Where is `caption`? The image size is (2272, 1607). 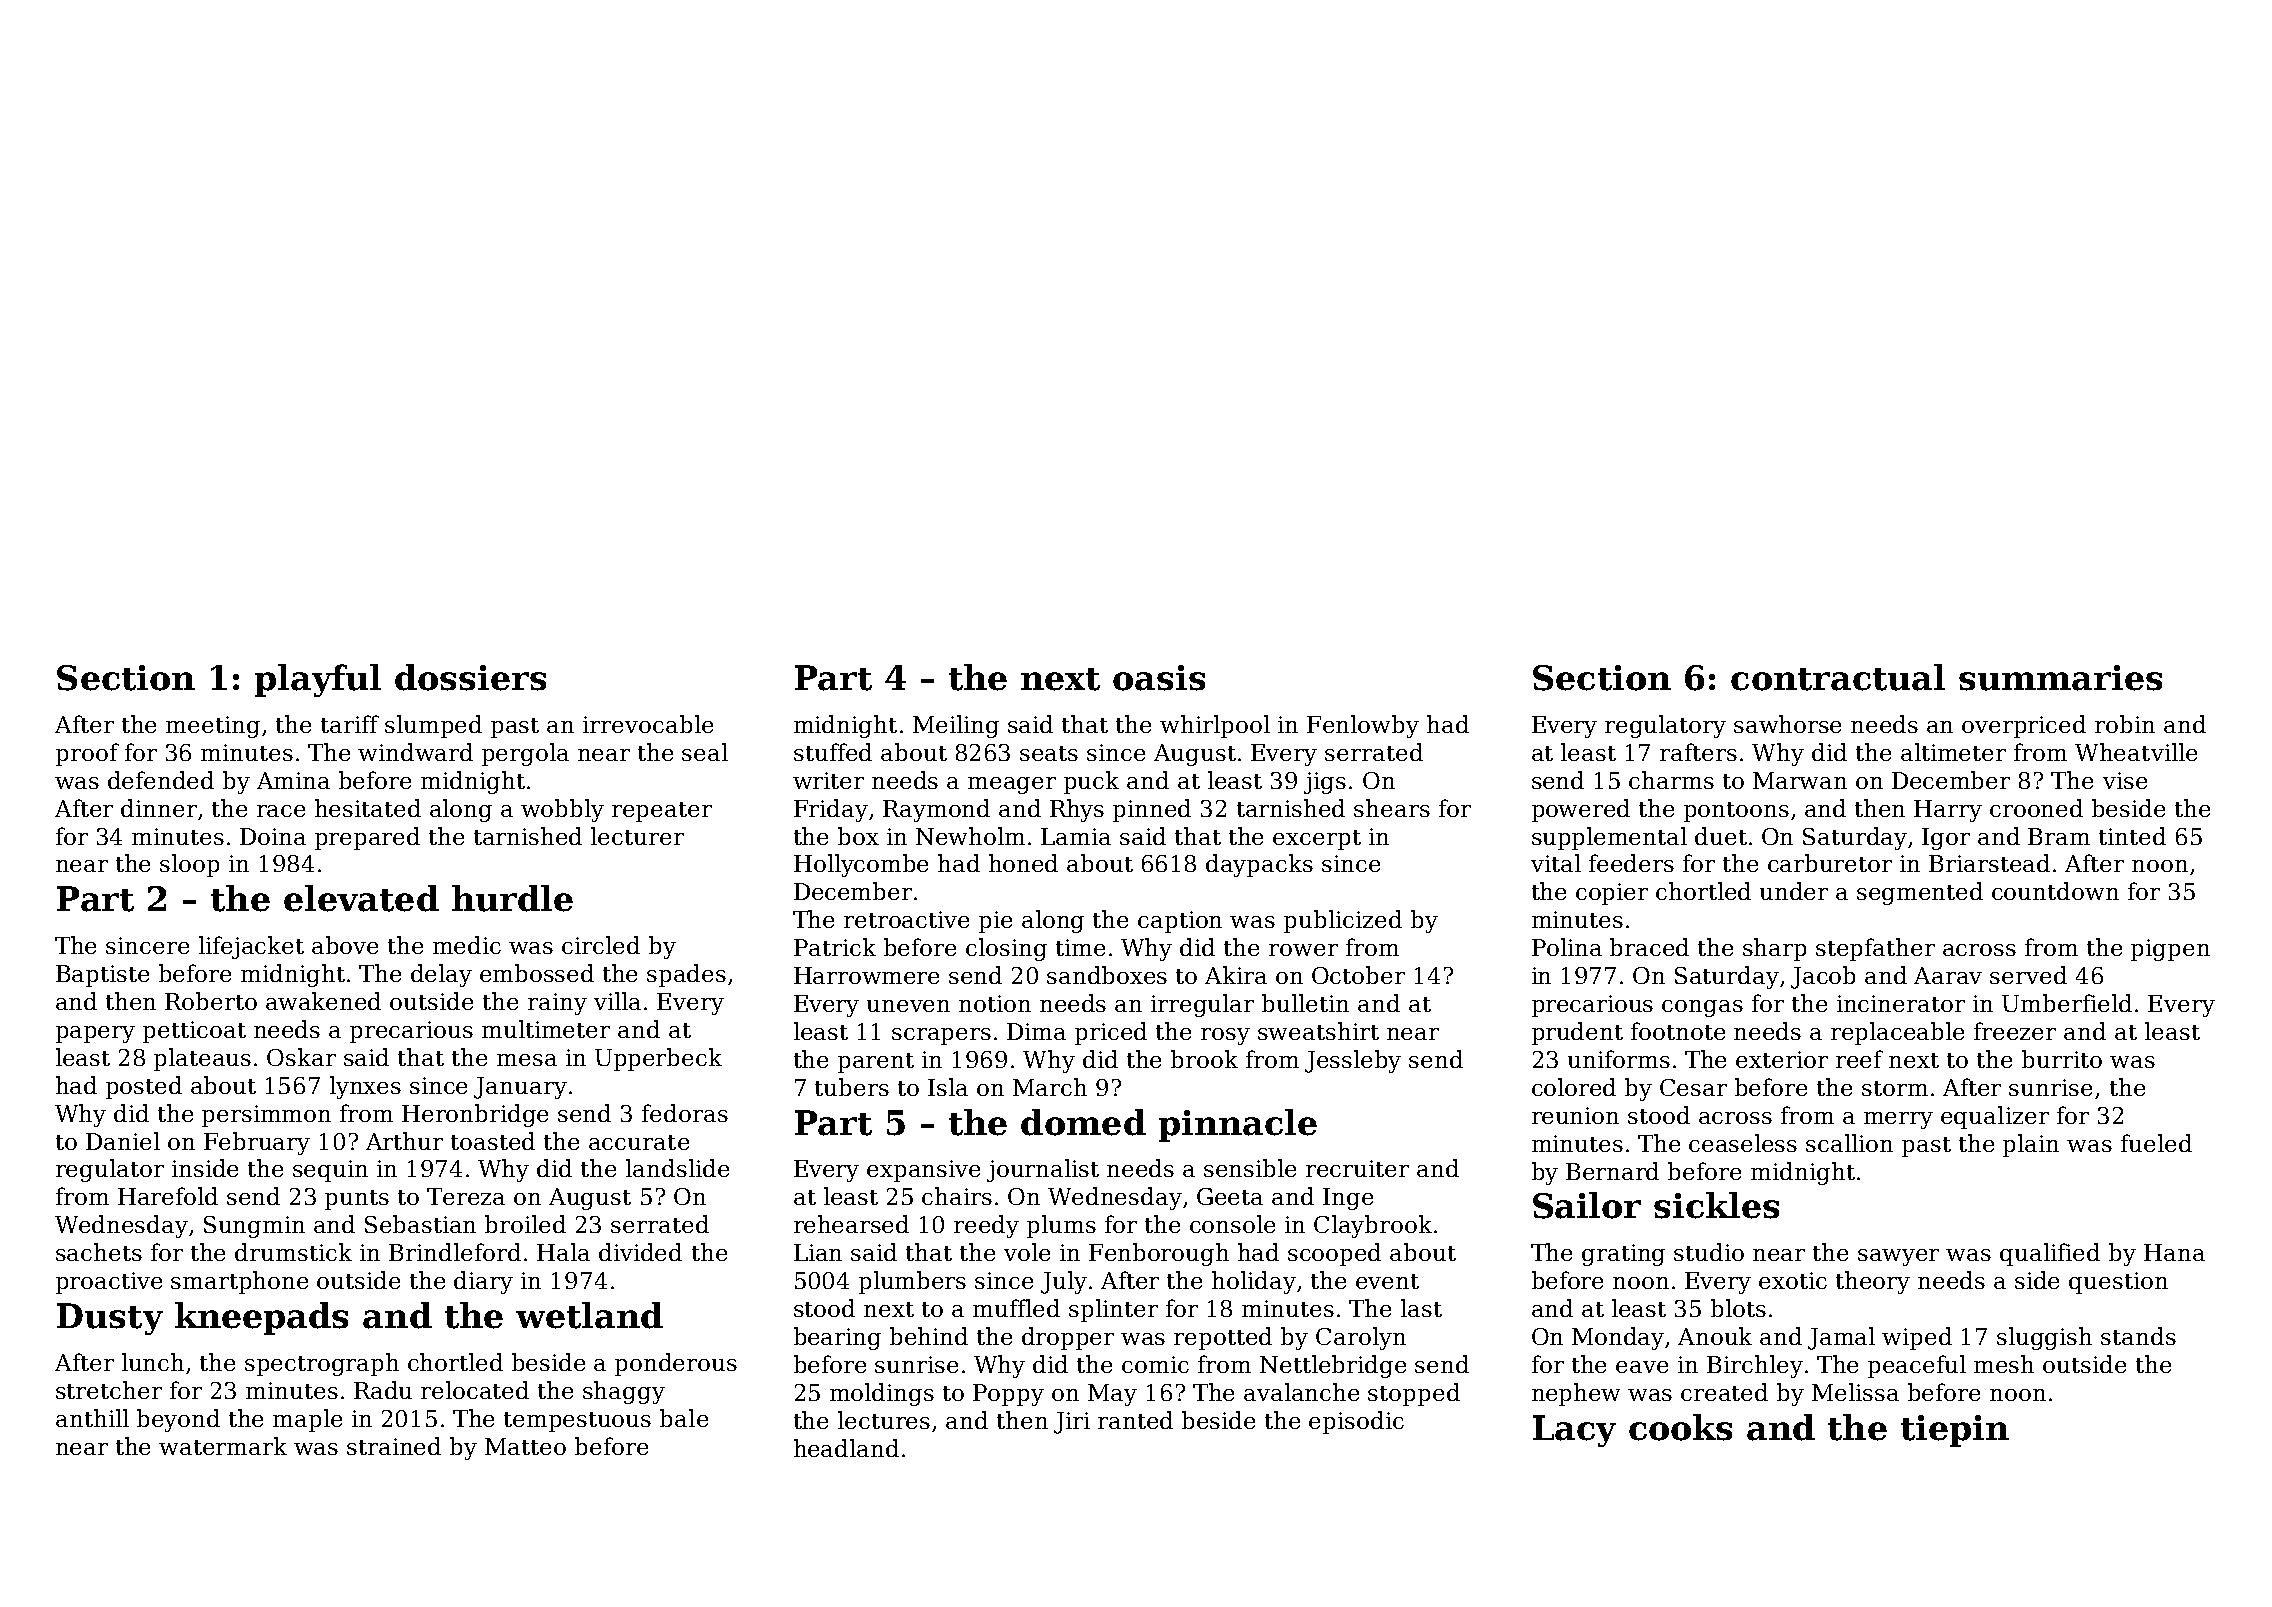
caption is located at coordinates (1180, 922).
